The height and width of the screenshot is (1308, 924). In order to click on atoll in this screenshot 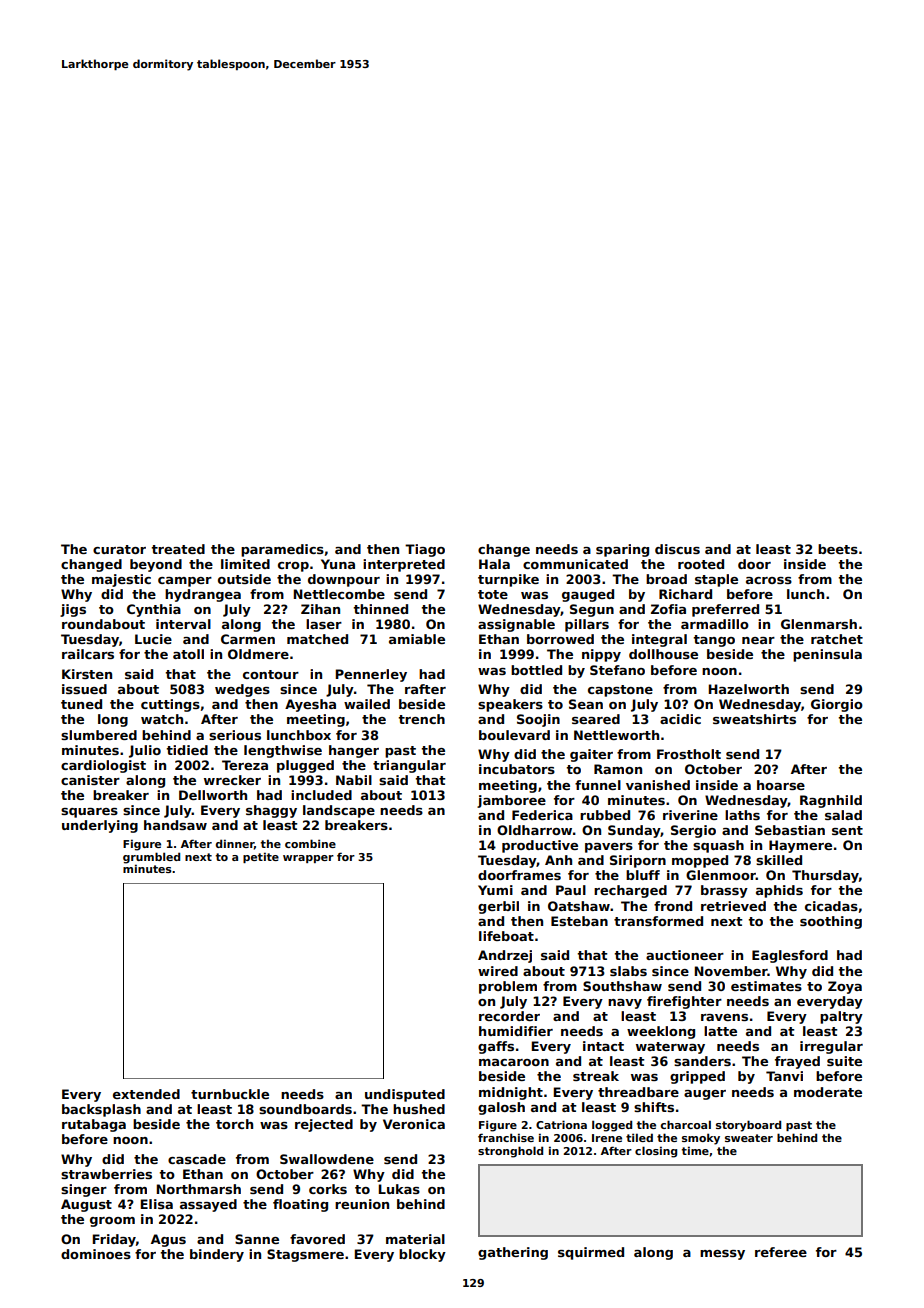, I will do `click(188, 654)`.
